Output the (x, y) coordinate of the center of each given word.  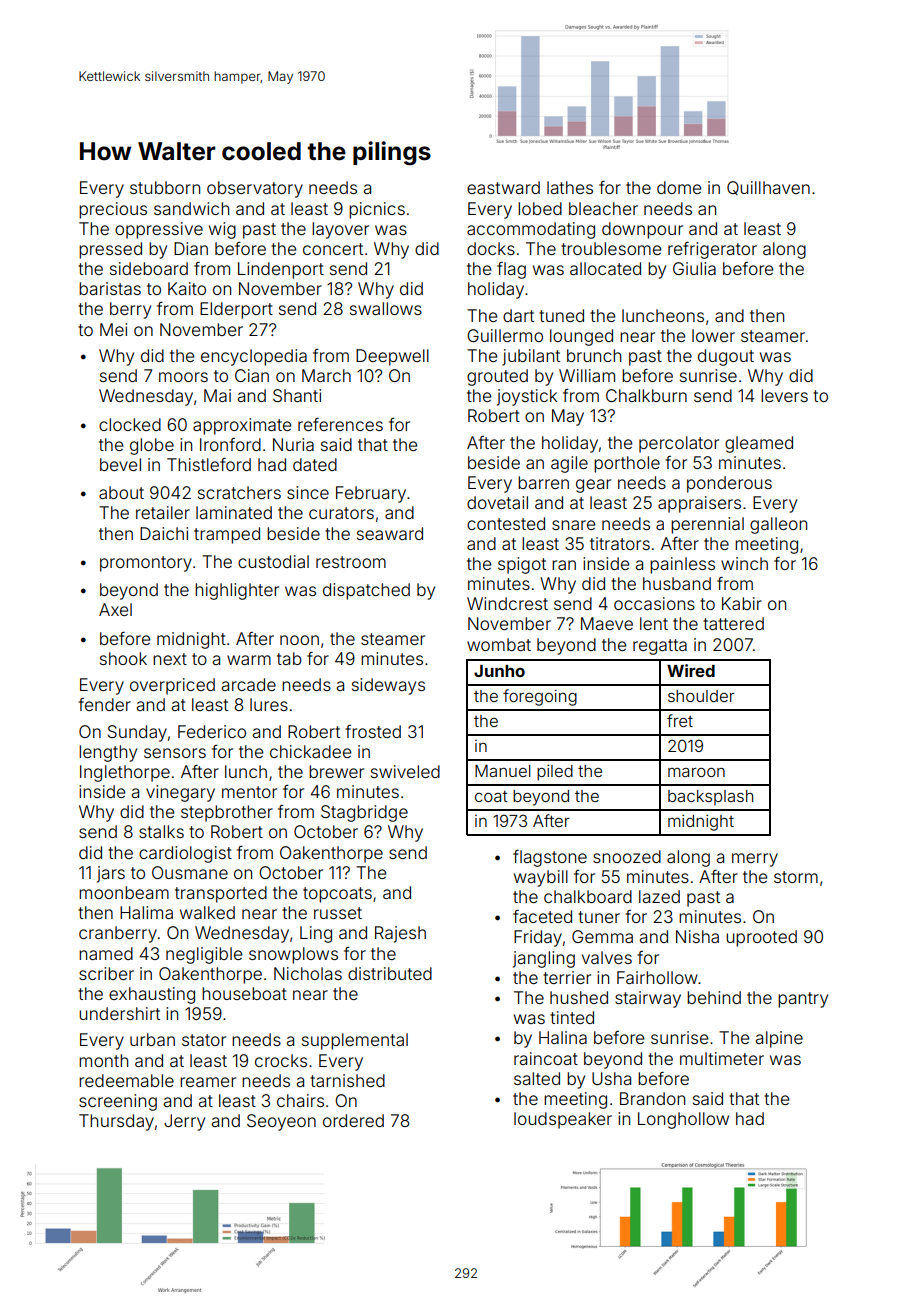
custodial (273, 561)
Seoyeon (281, 1122)
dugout (726, 357)
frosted (373, 731)
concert (333, 249)
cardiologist (185, 854)
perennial (707, 525)
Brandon (652, 1098)
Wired (691, 670)
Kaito (187, 288)
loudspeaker (563, 1120)
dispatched (366, 591)
